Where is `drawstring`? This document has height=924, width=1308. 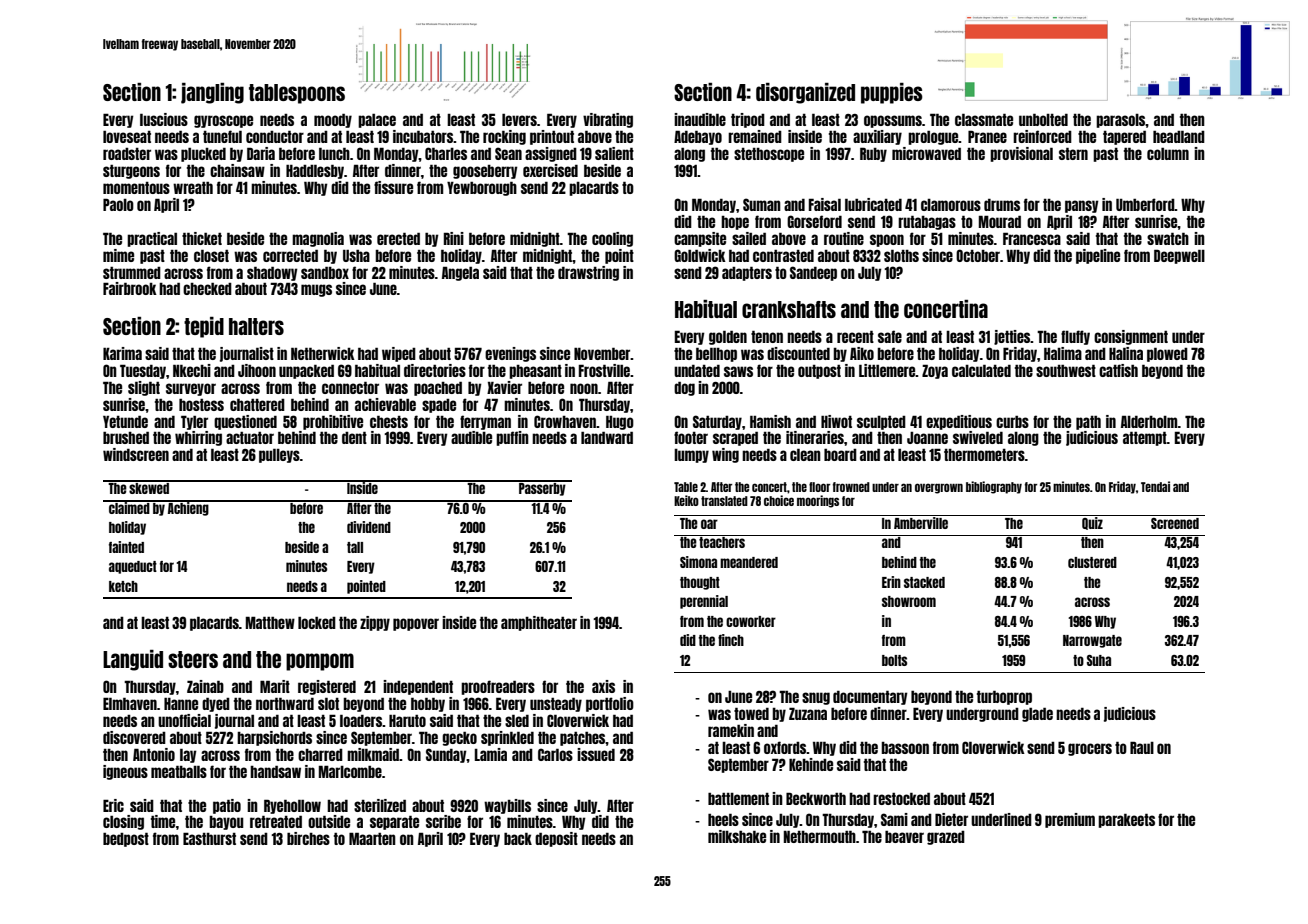
drawstring is located at coordinates (588, 273).
